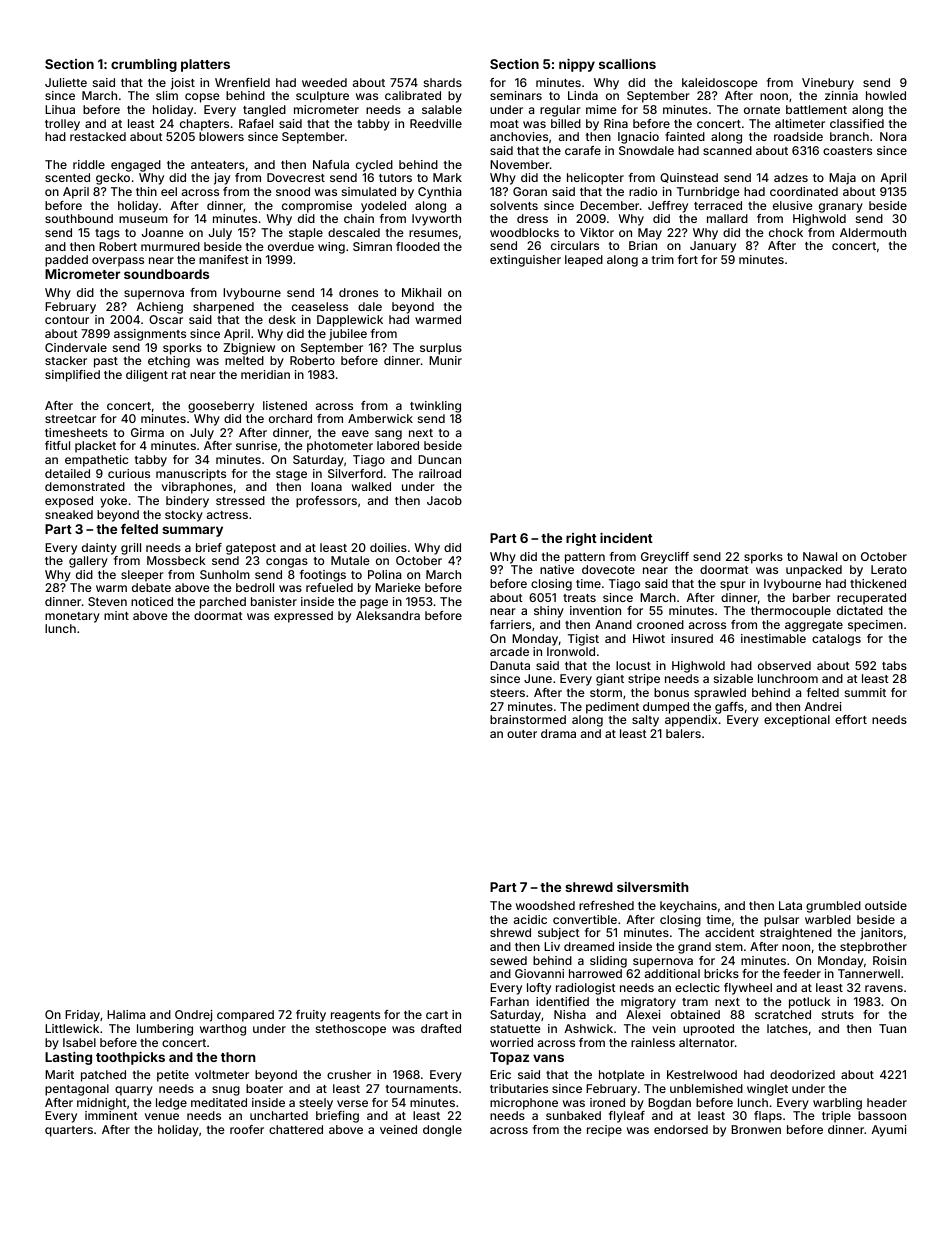  What do you see at coordinates (205, 65) in the screenshot?
I see `platters` at bounding box center [205, 65].
